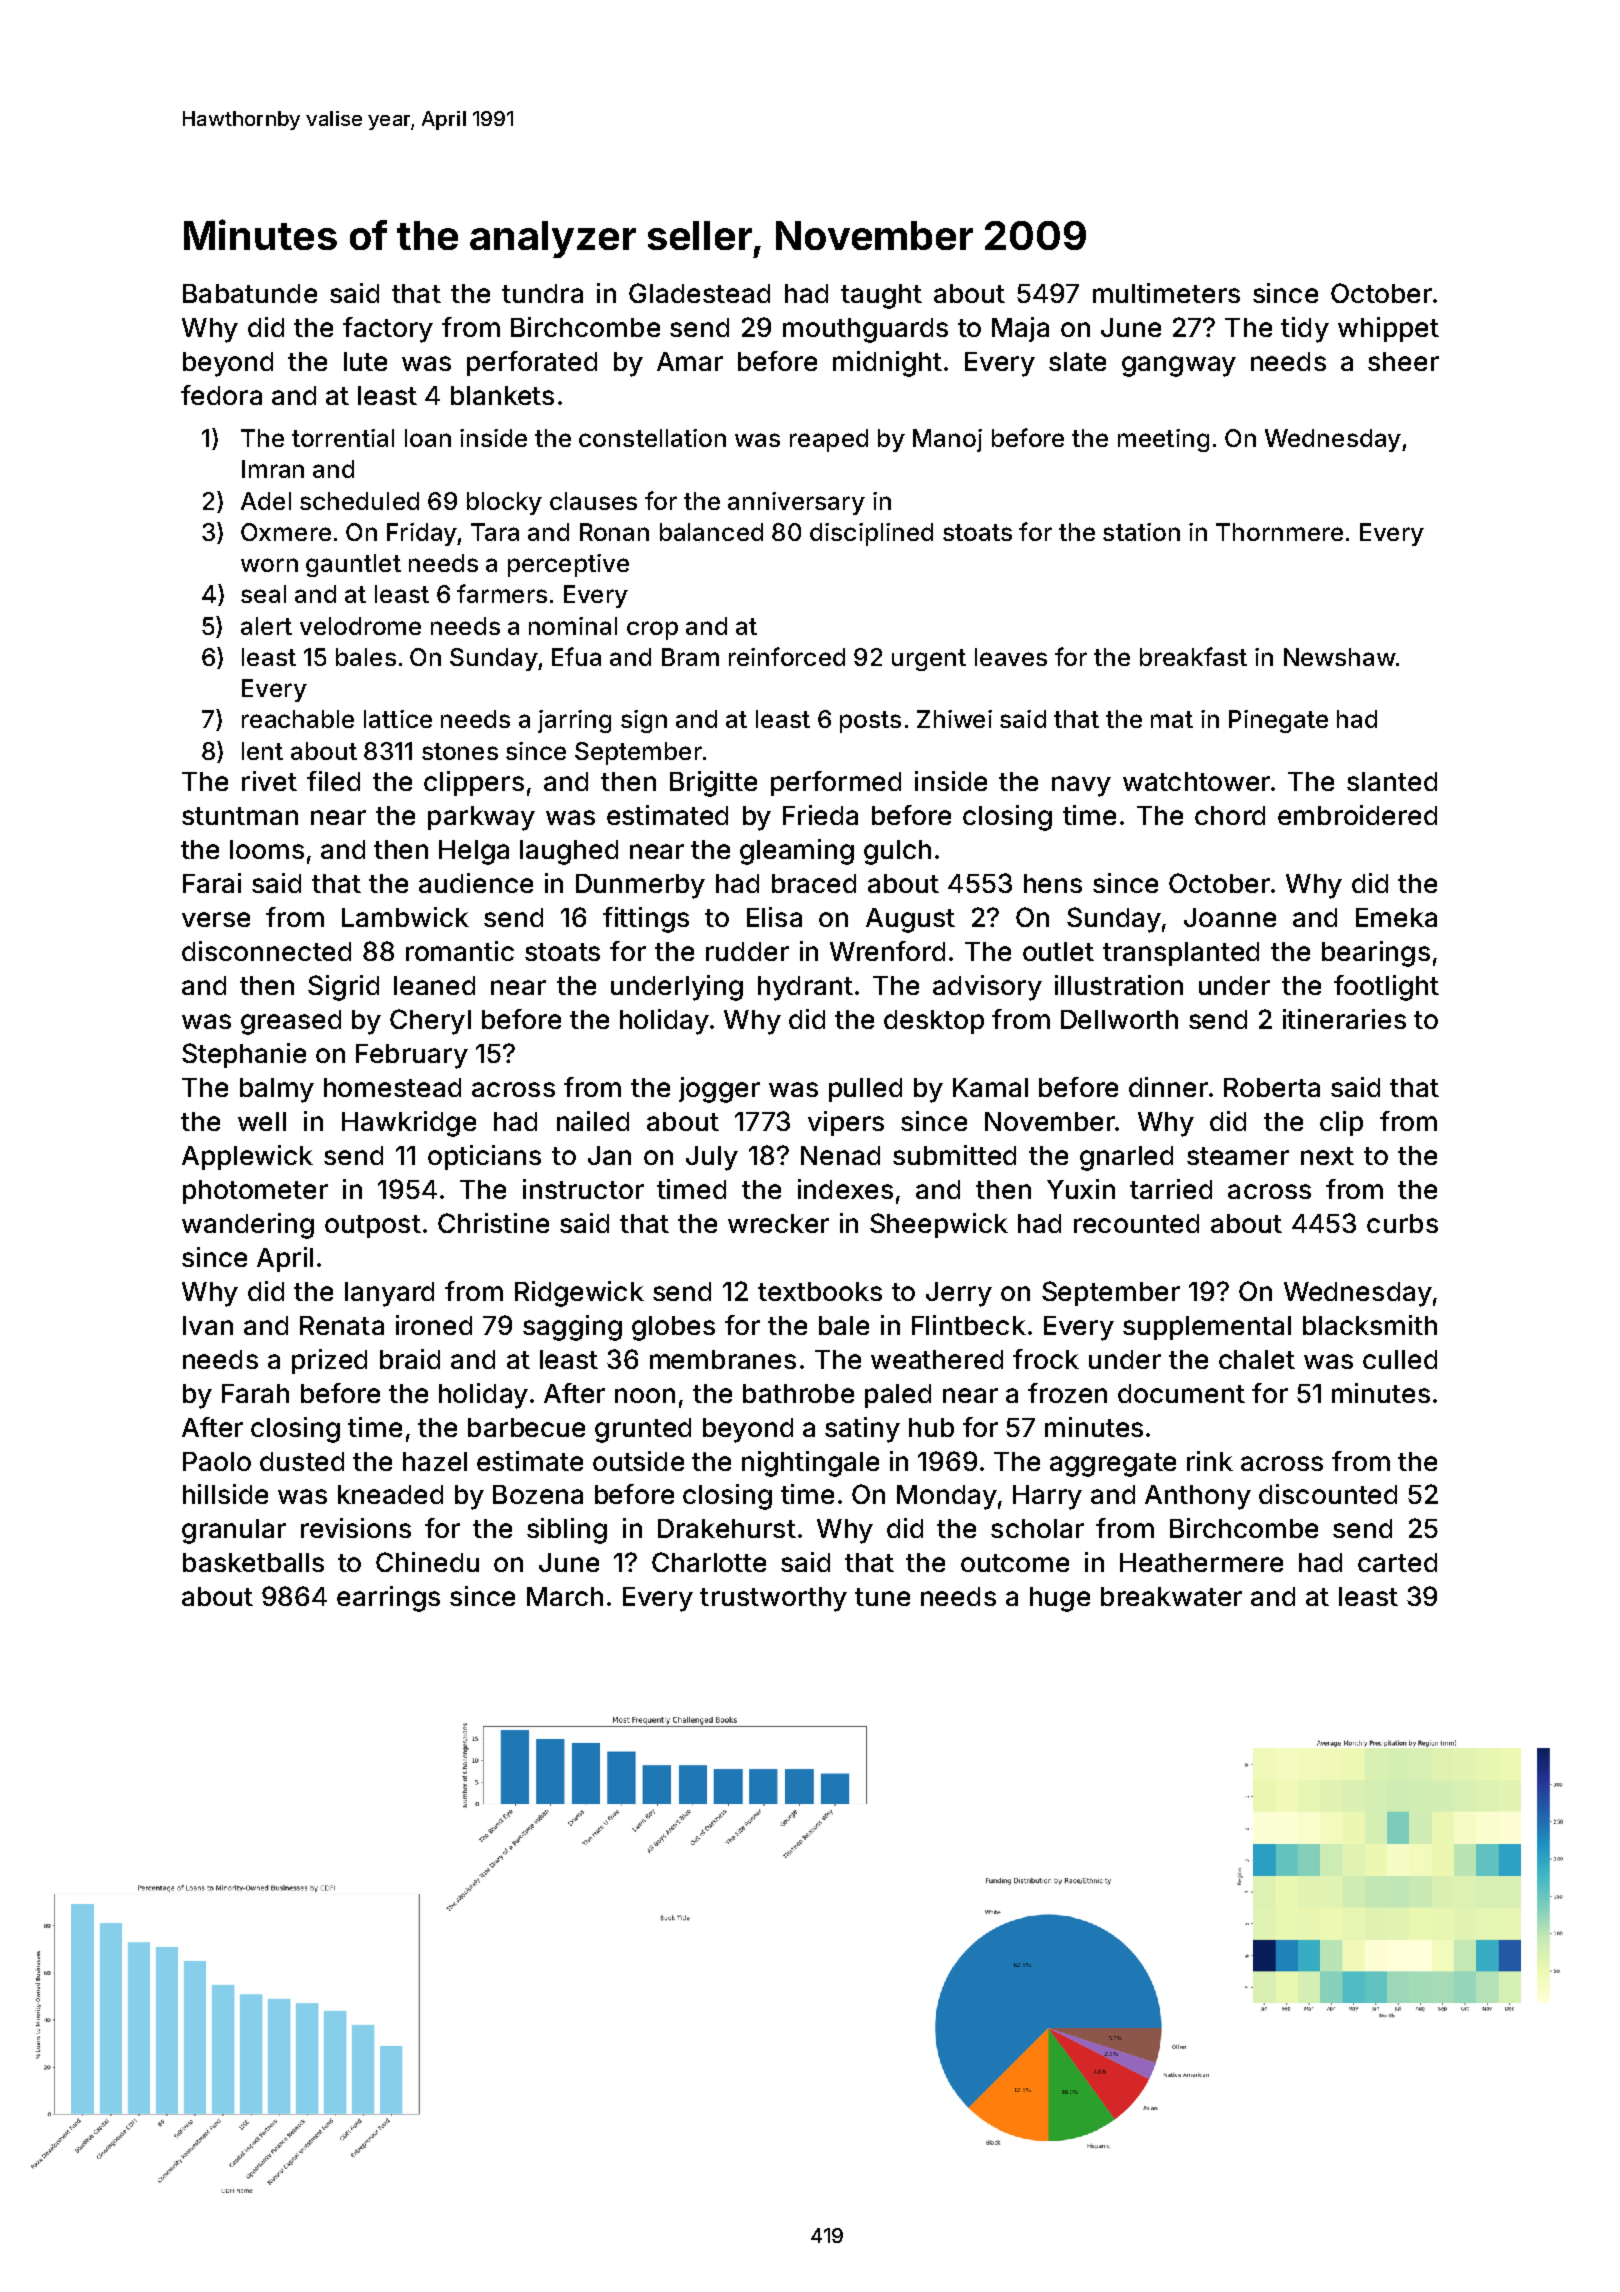  I want to click on revisions, so click(356, 1528).
